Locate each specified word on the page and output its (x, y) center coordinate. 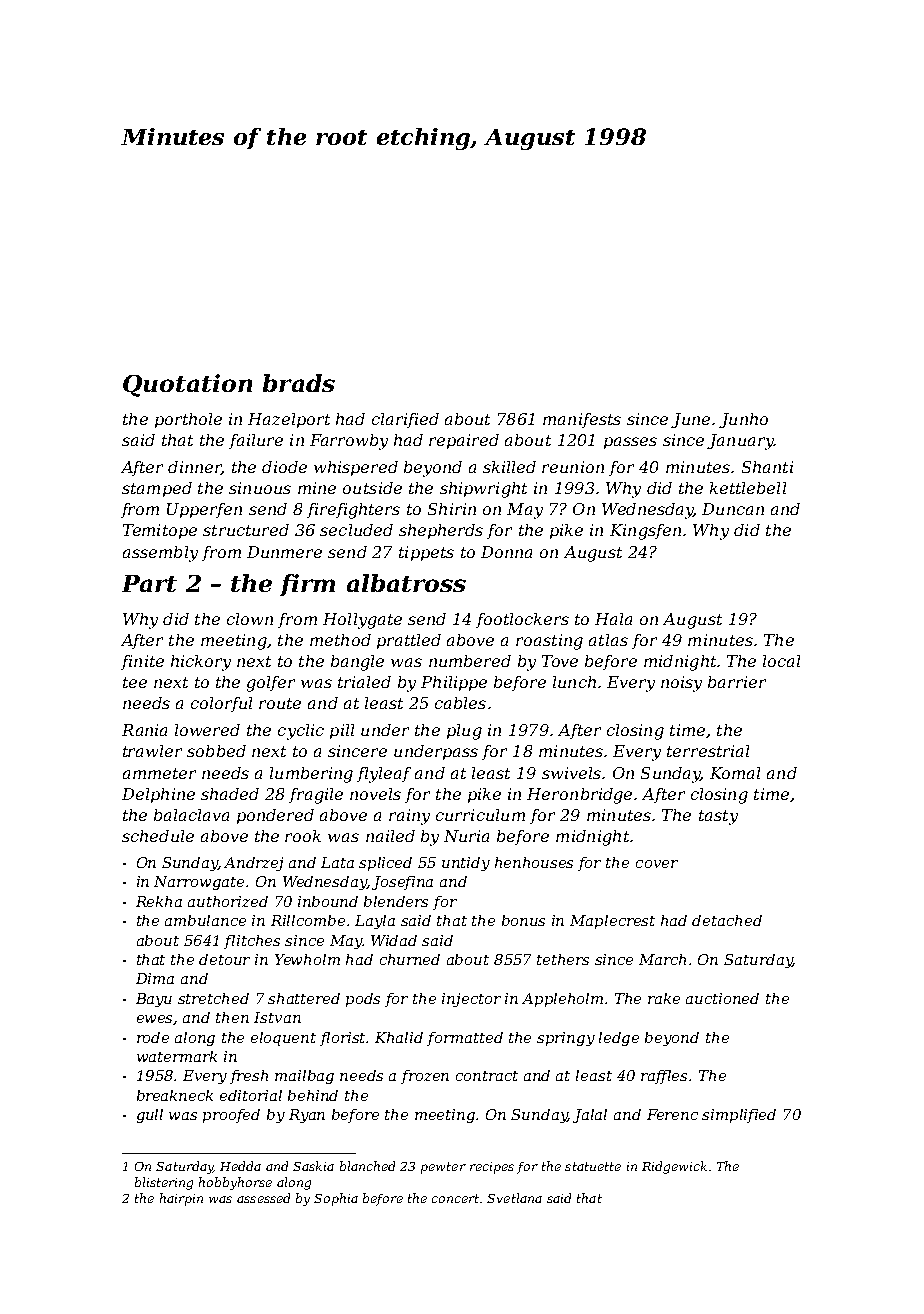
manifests (582, 420)
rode (153, 1037)
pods (363, 1000)
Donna (506, 552)
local (781, 661)
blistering (164, 1183)
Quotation (187, 385)
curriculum (480, 815)
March (662, 959)
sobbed (216, 751)
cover (657, 864)
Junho (743, 420)
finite (142, 662)
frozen (425, 1077)
